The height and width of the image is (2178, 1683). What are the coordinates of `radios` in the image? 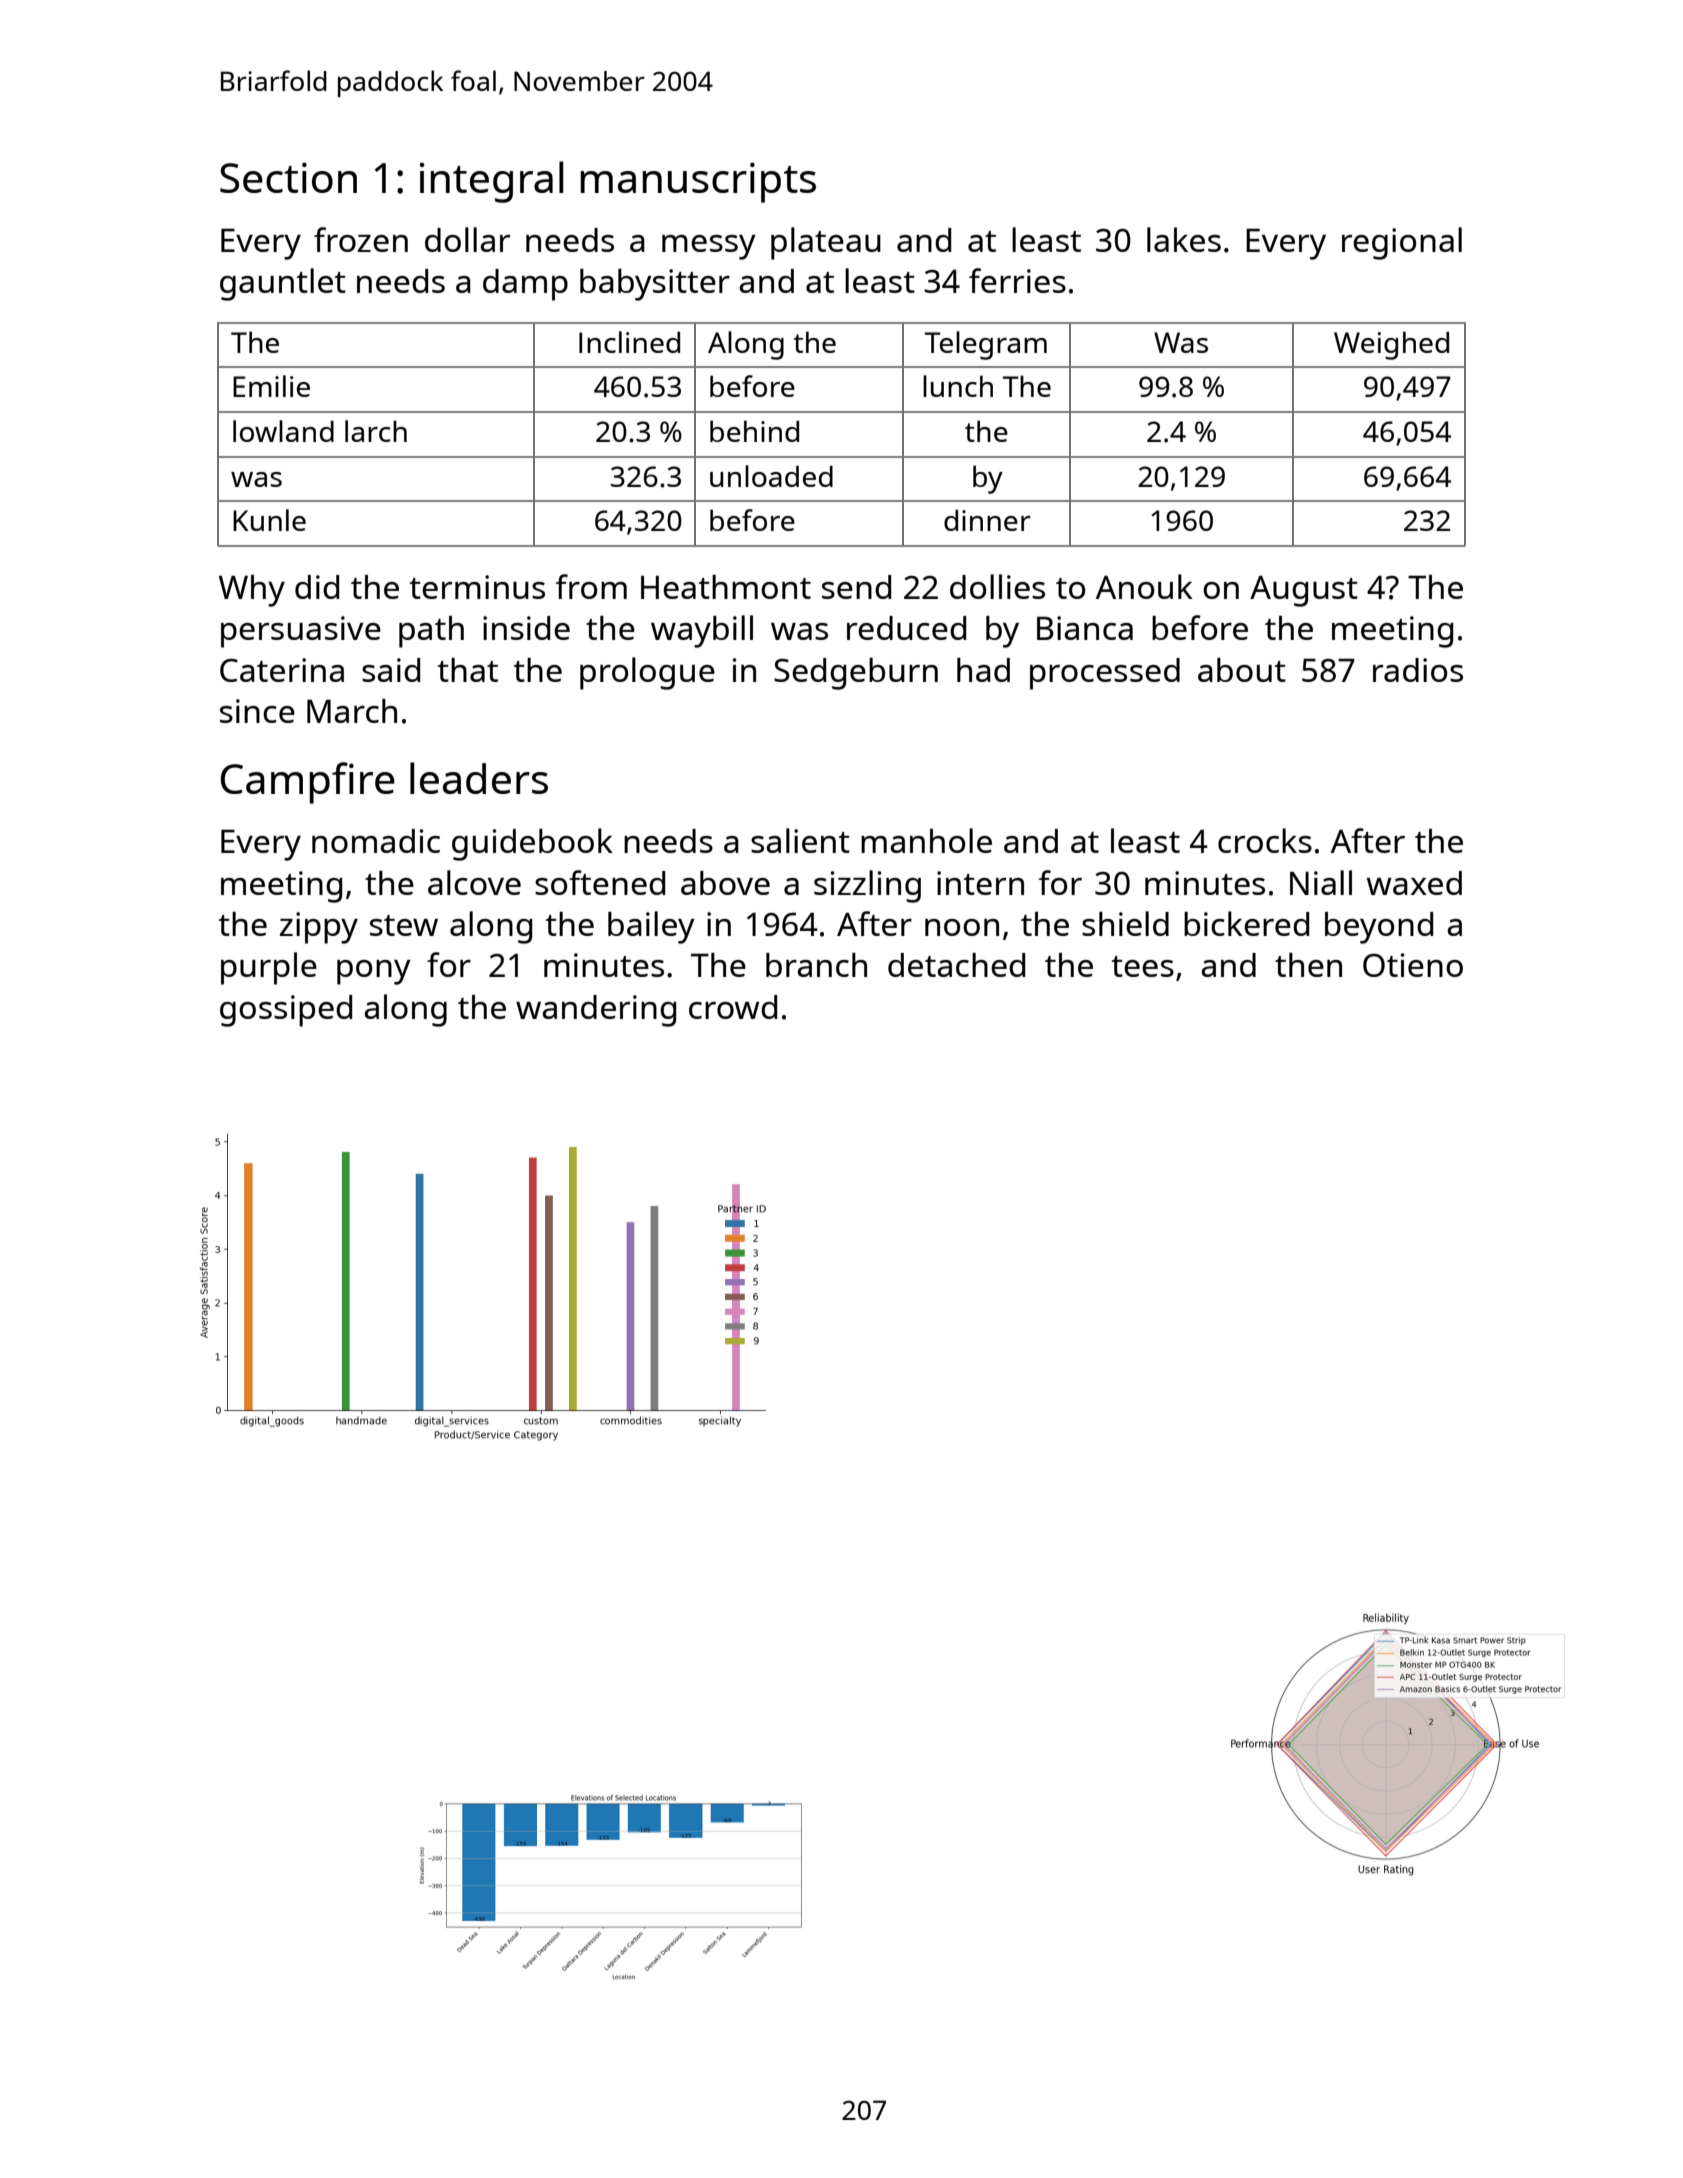 It's located at (1418, 670).
